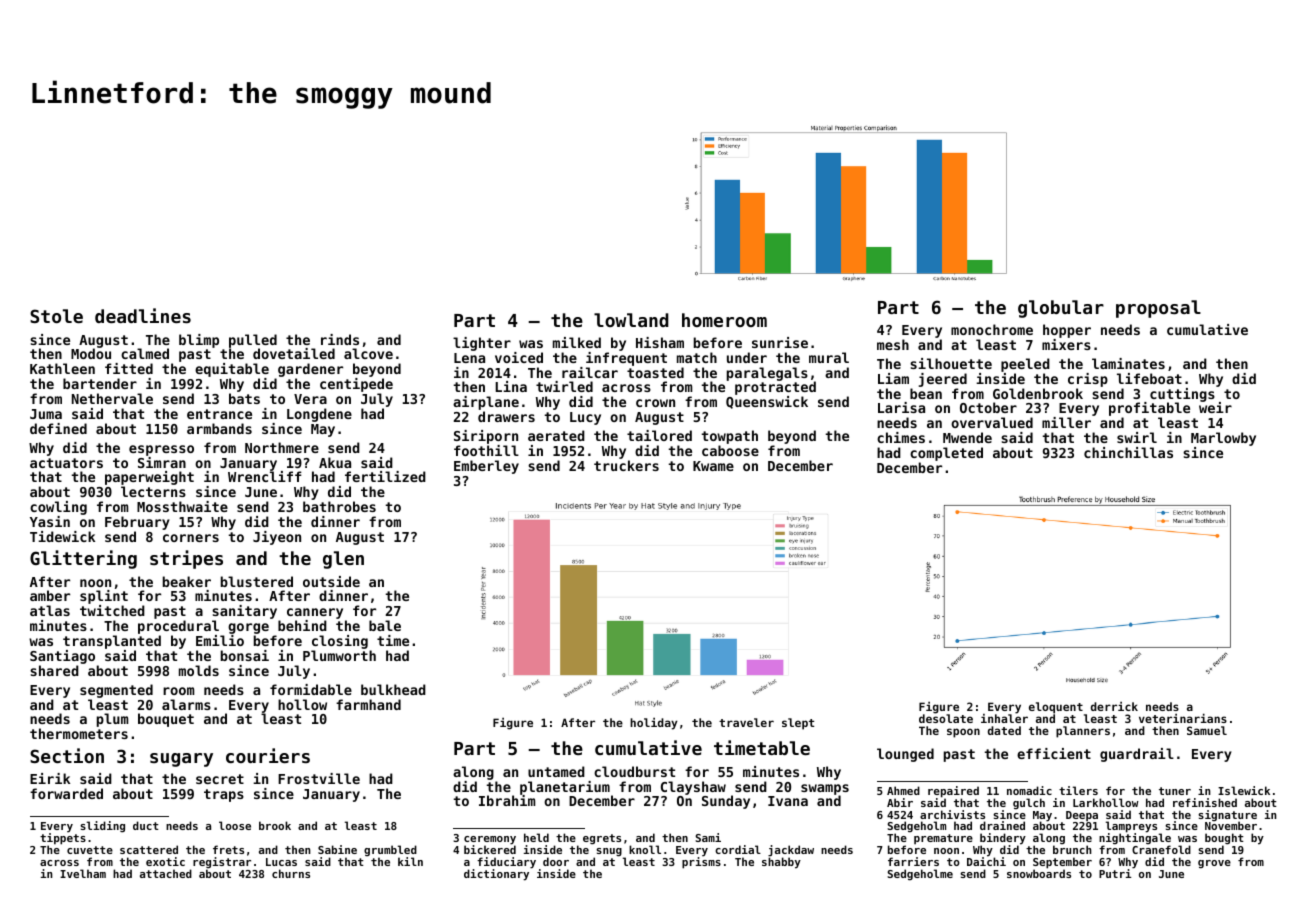  I want to click on proposal, so click(1158, 309).
